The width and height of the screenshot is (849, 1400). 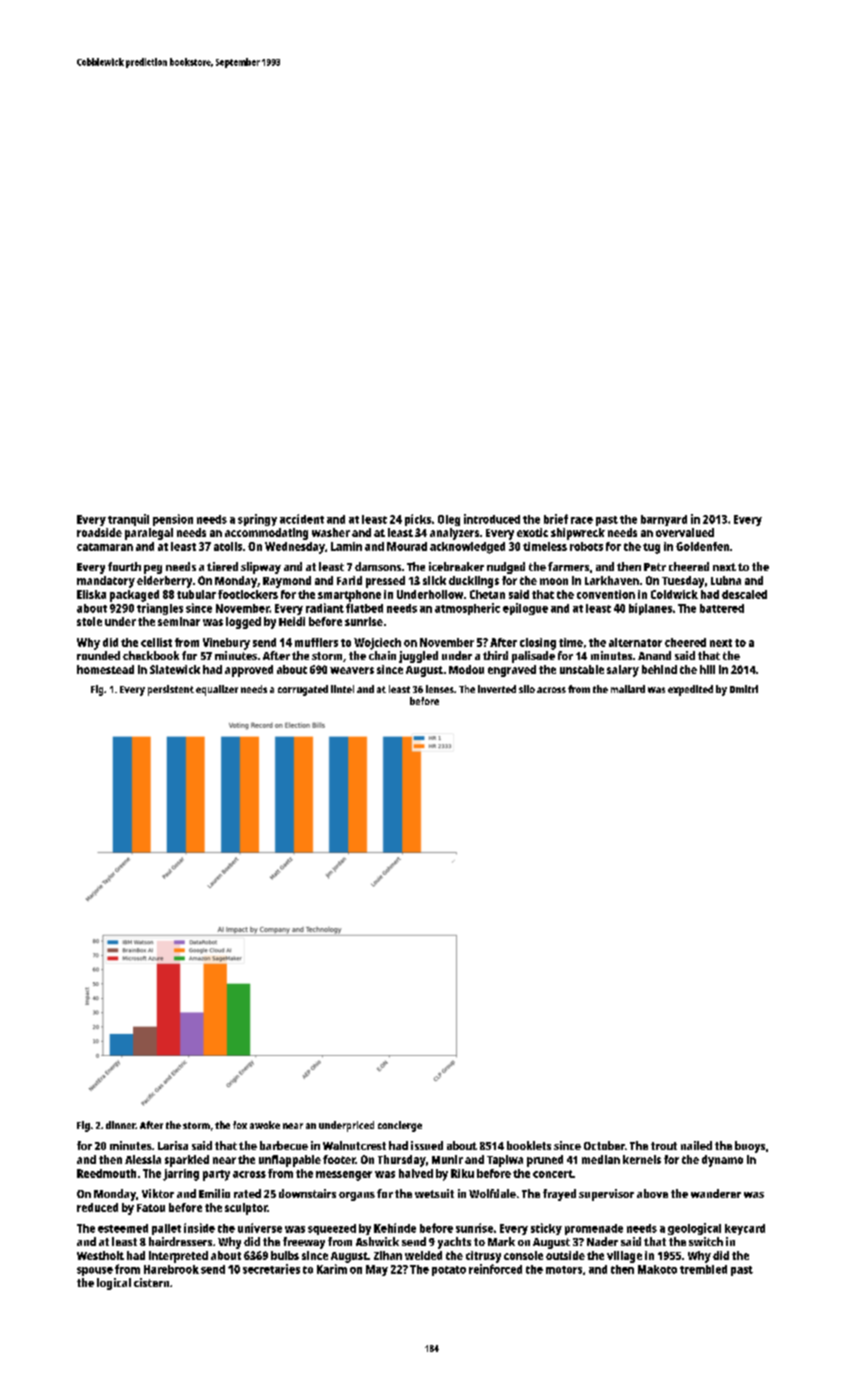 I want to click on booklets, so click(x=529, y=1145).
